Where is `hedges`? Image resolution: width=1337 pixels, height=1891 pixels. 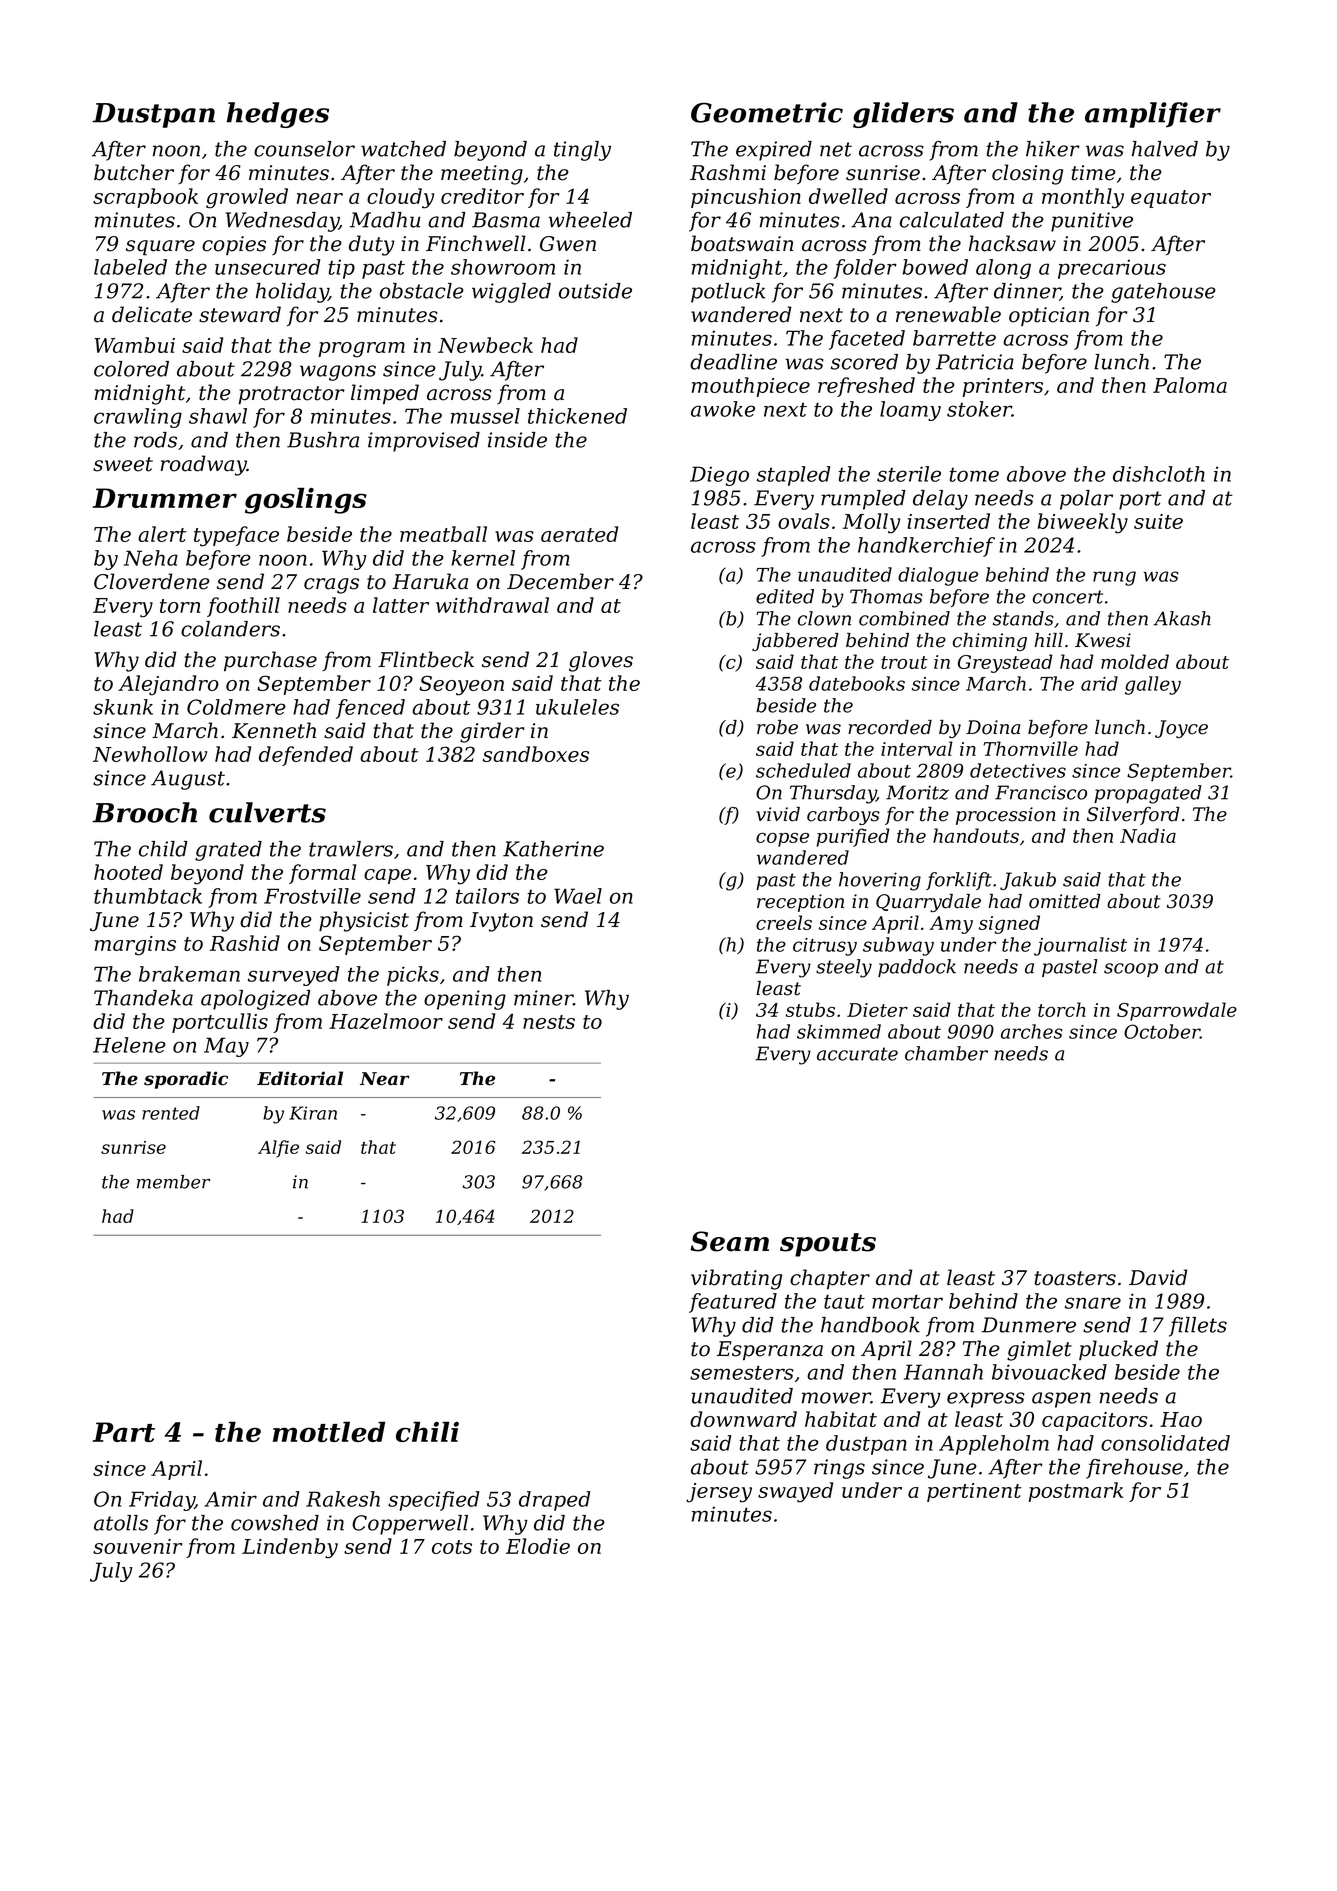 hedges is located at coordinates (278, 115).
